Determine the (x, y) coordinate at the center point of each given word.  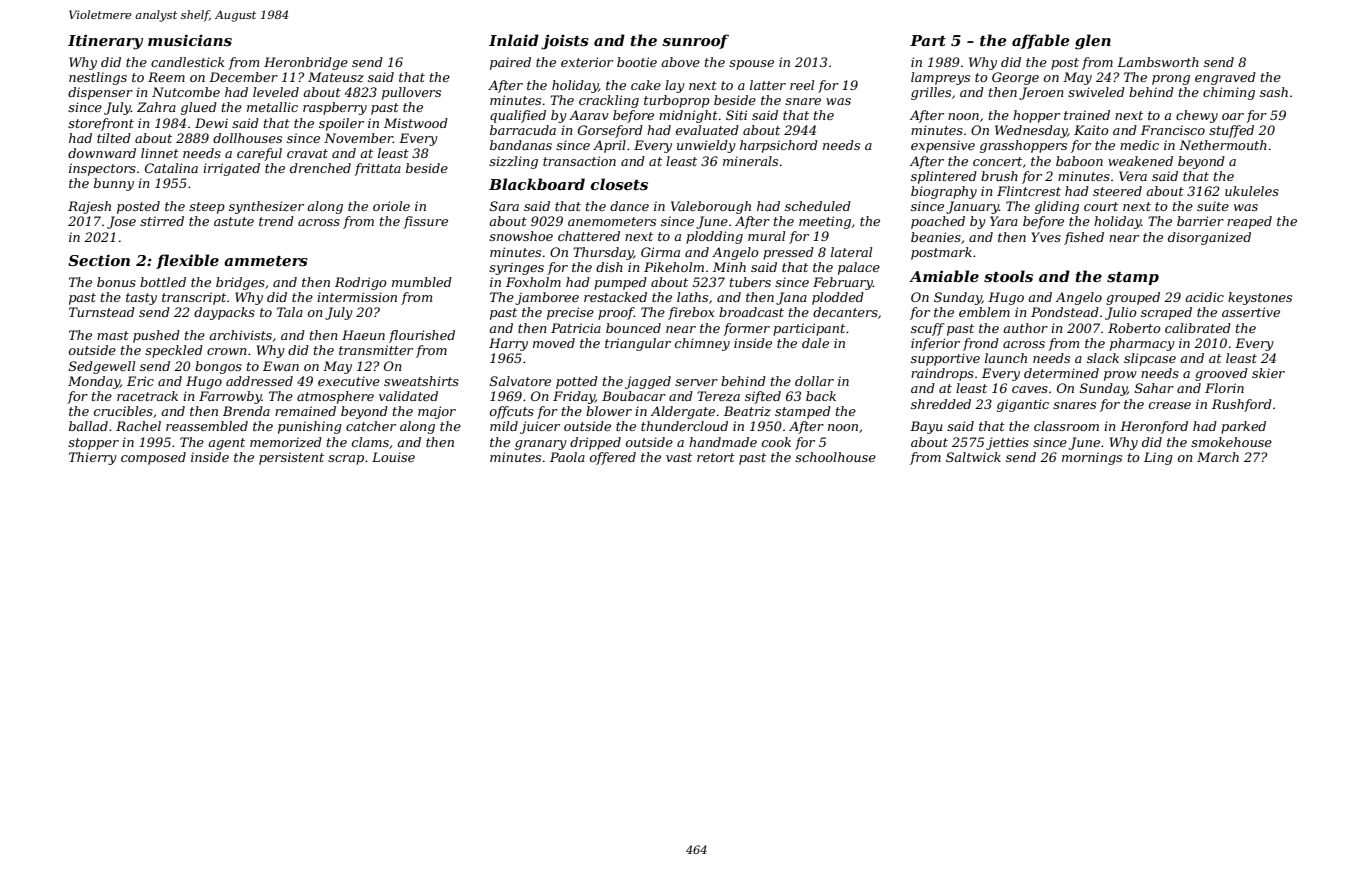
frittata (377, 169)
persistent (291, 458)
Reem (166, 77)
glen (1093, 42)
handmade (723, 442)
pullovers (411, 93)
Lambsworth (1158, 62)
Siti (736, 115)
